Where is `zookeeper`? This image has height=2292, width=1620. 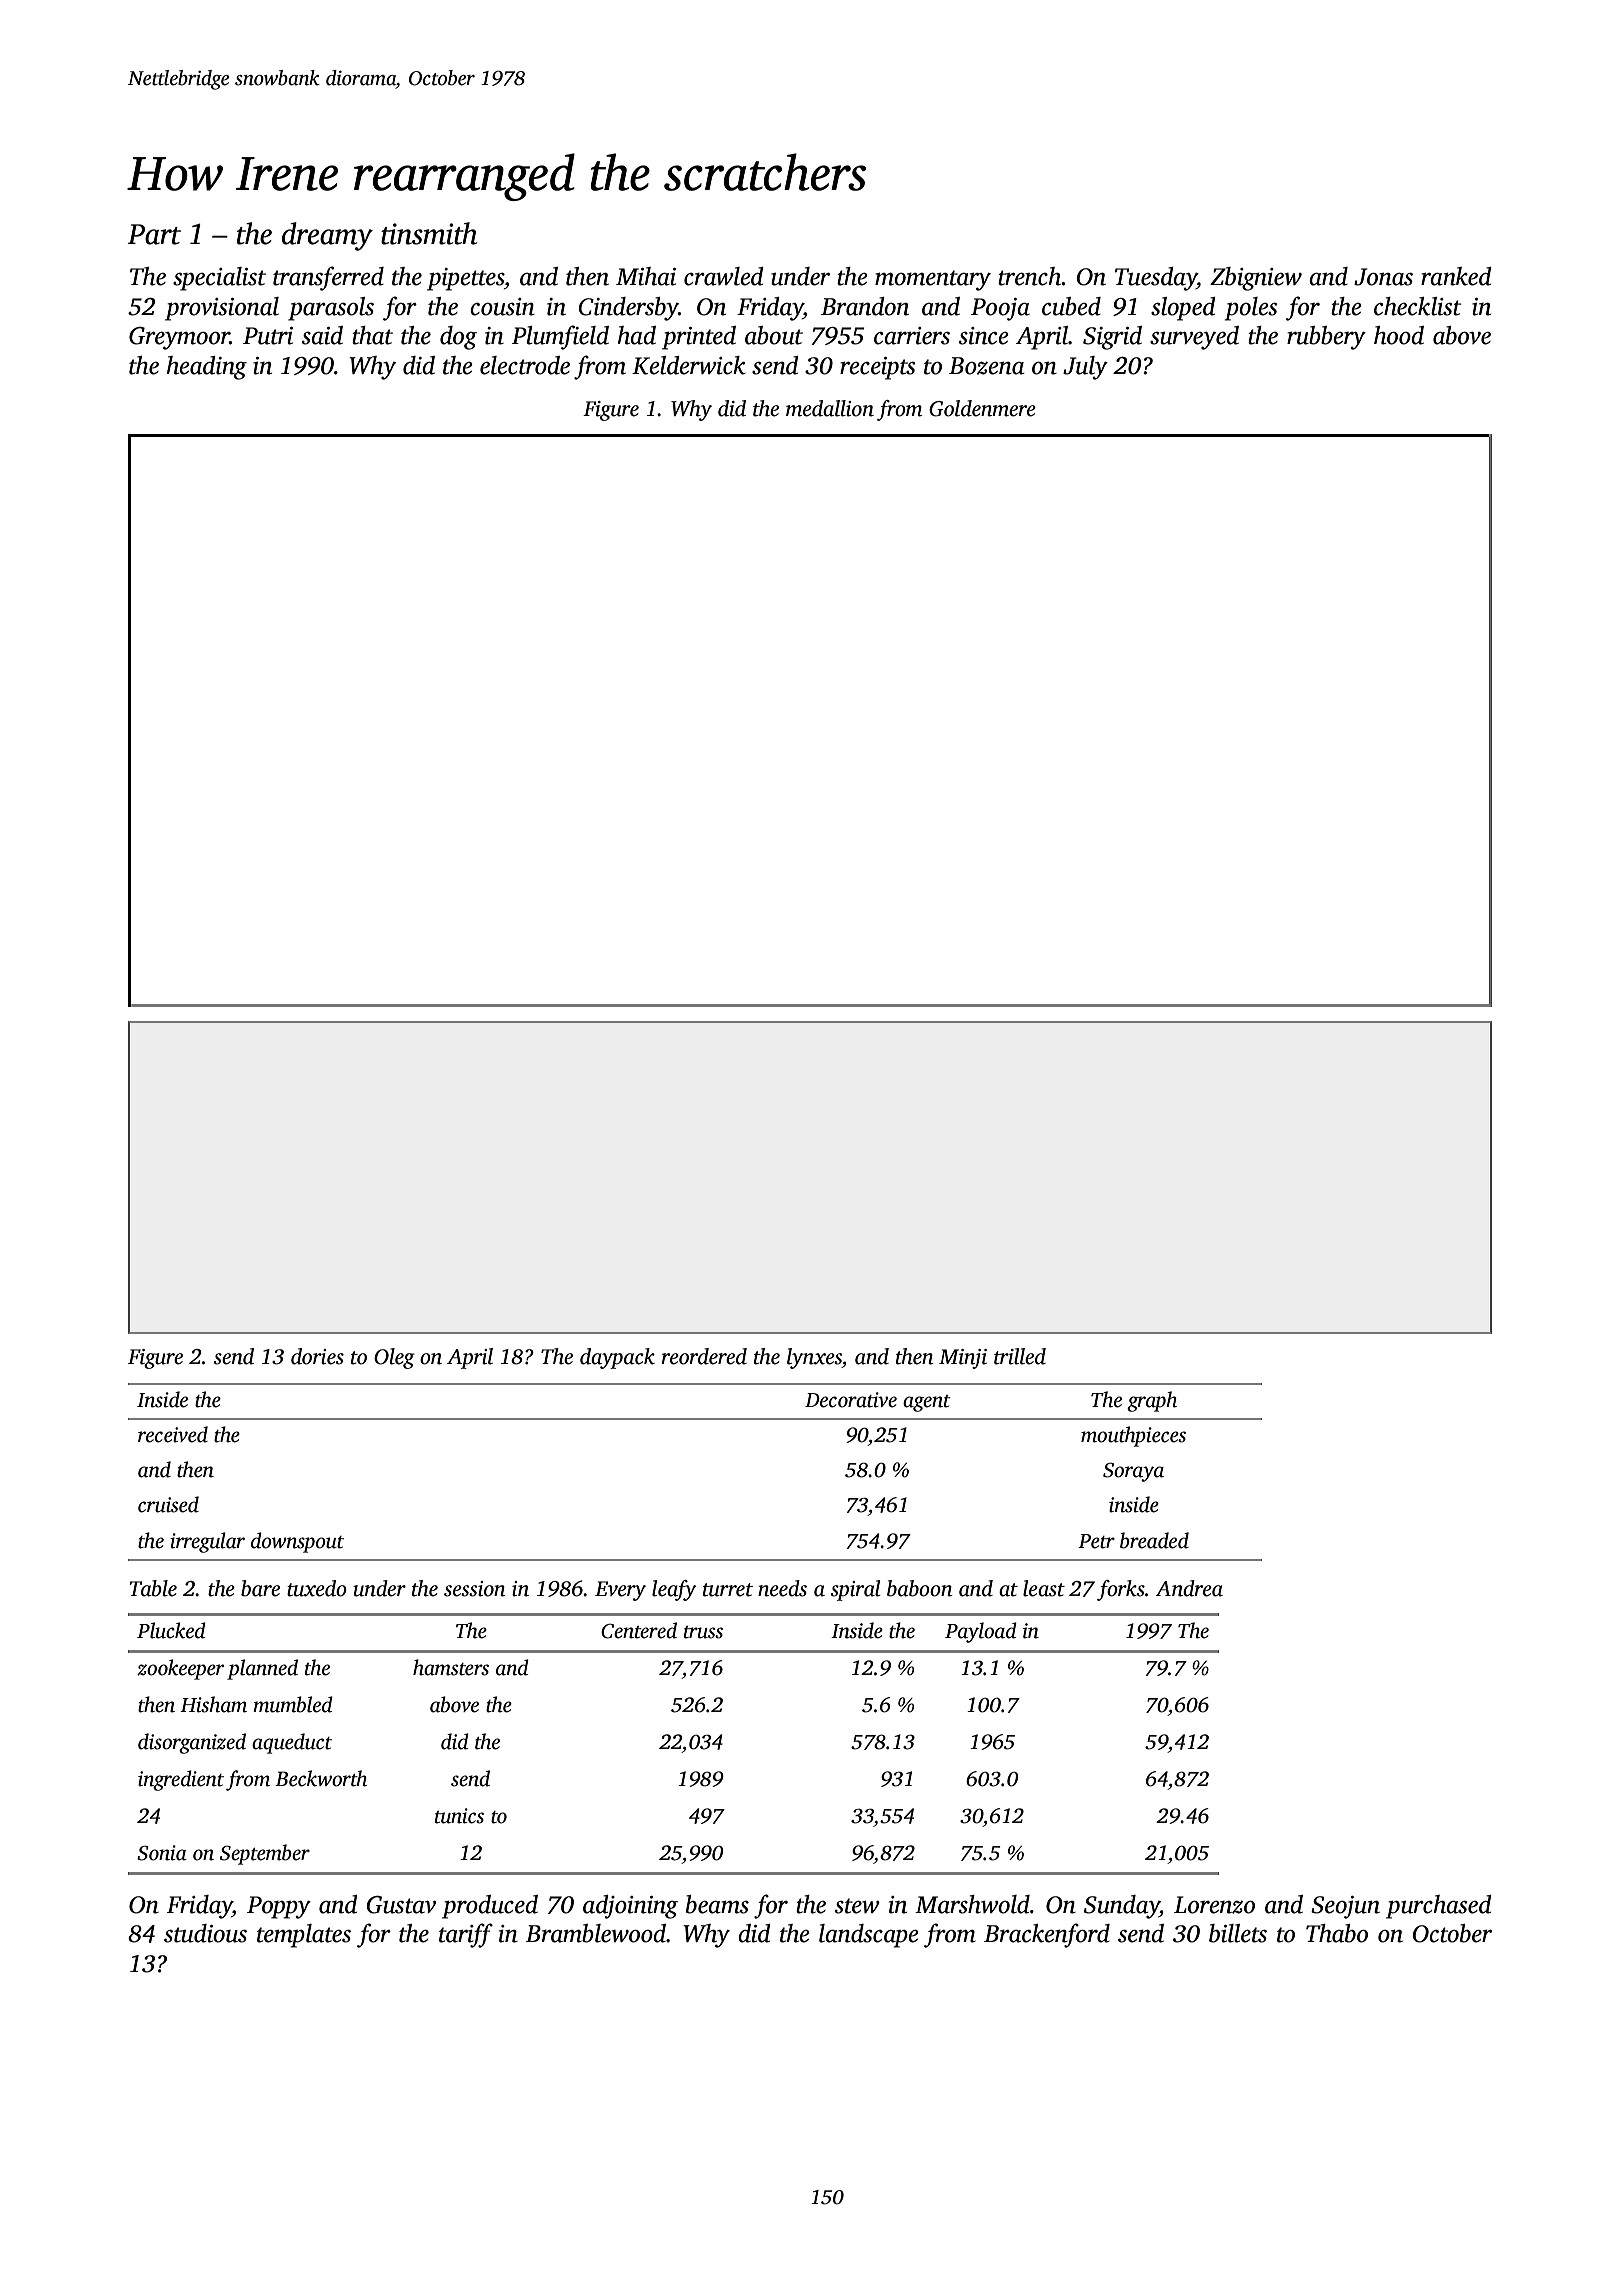 zookeeper is located at coordinates (180, 1669).
